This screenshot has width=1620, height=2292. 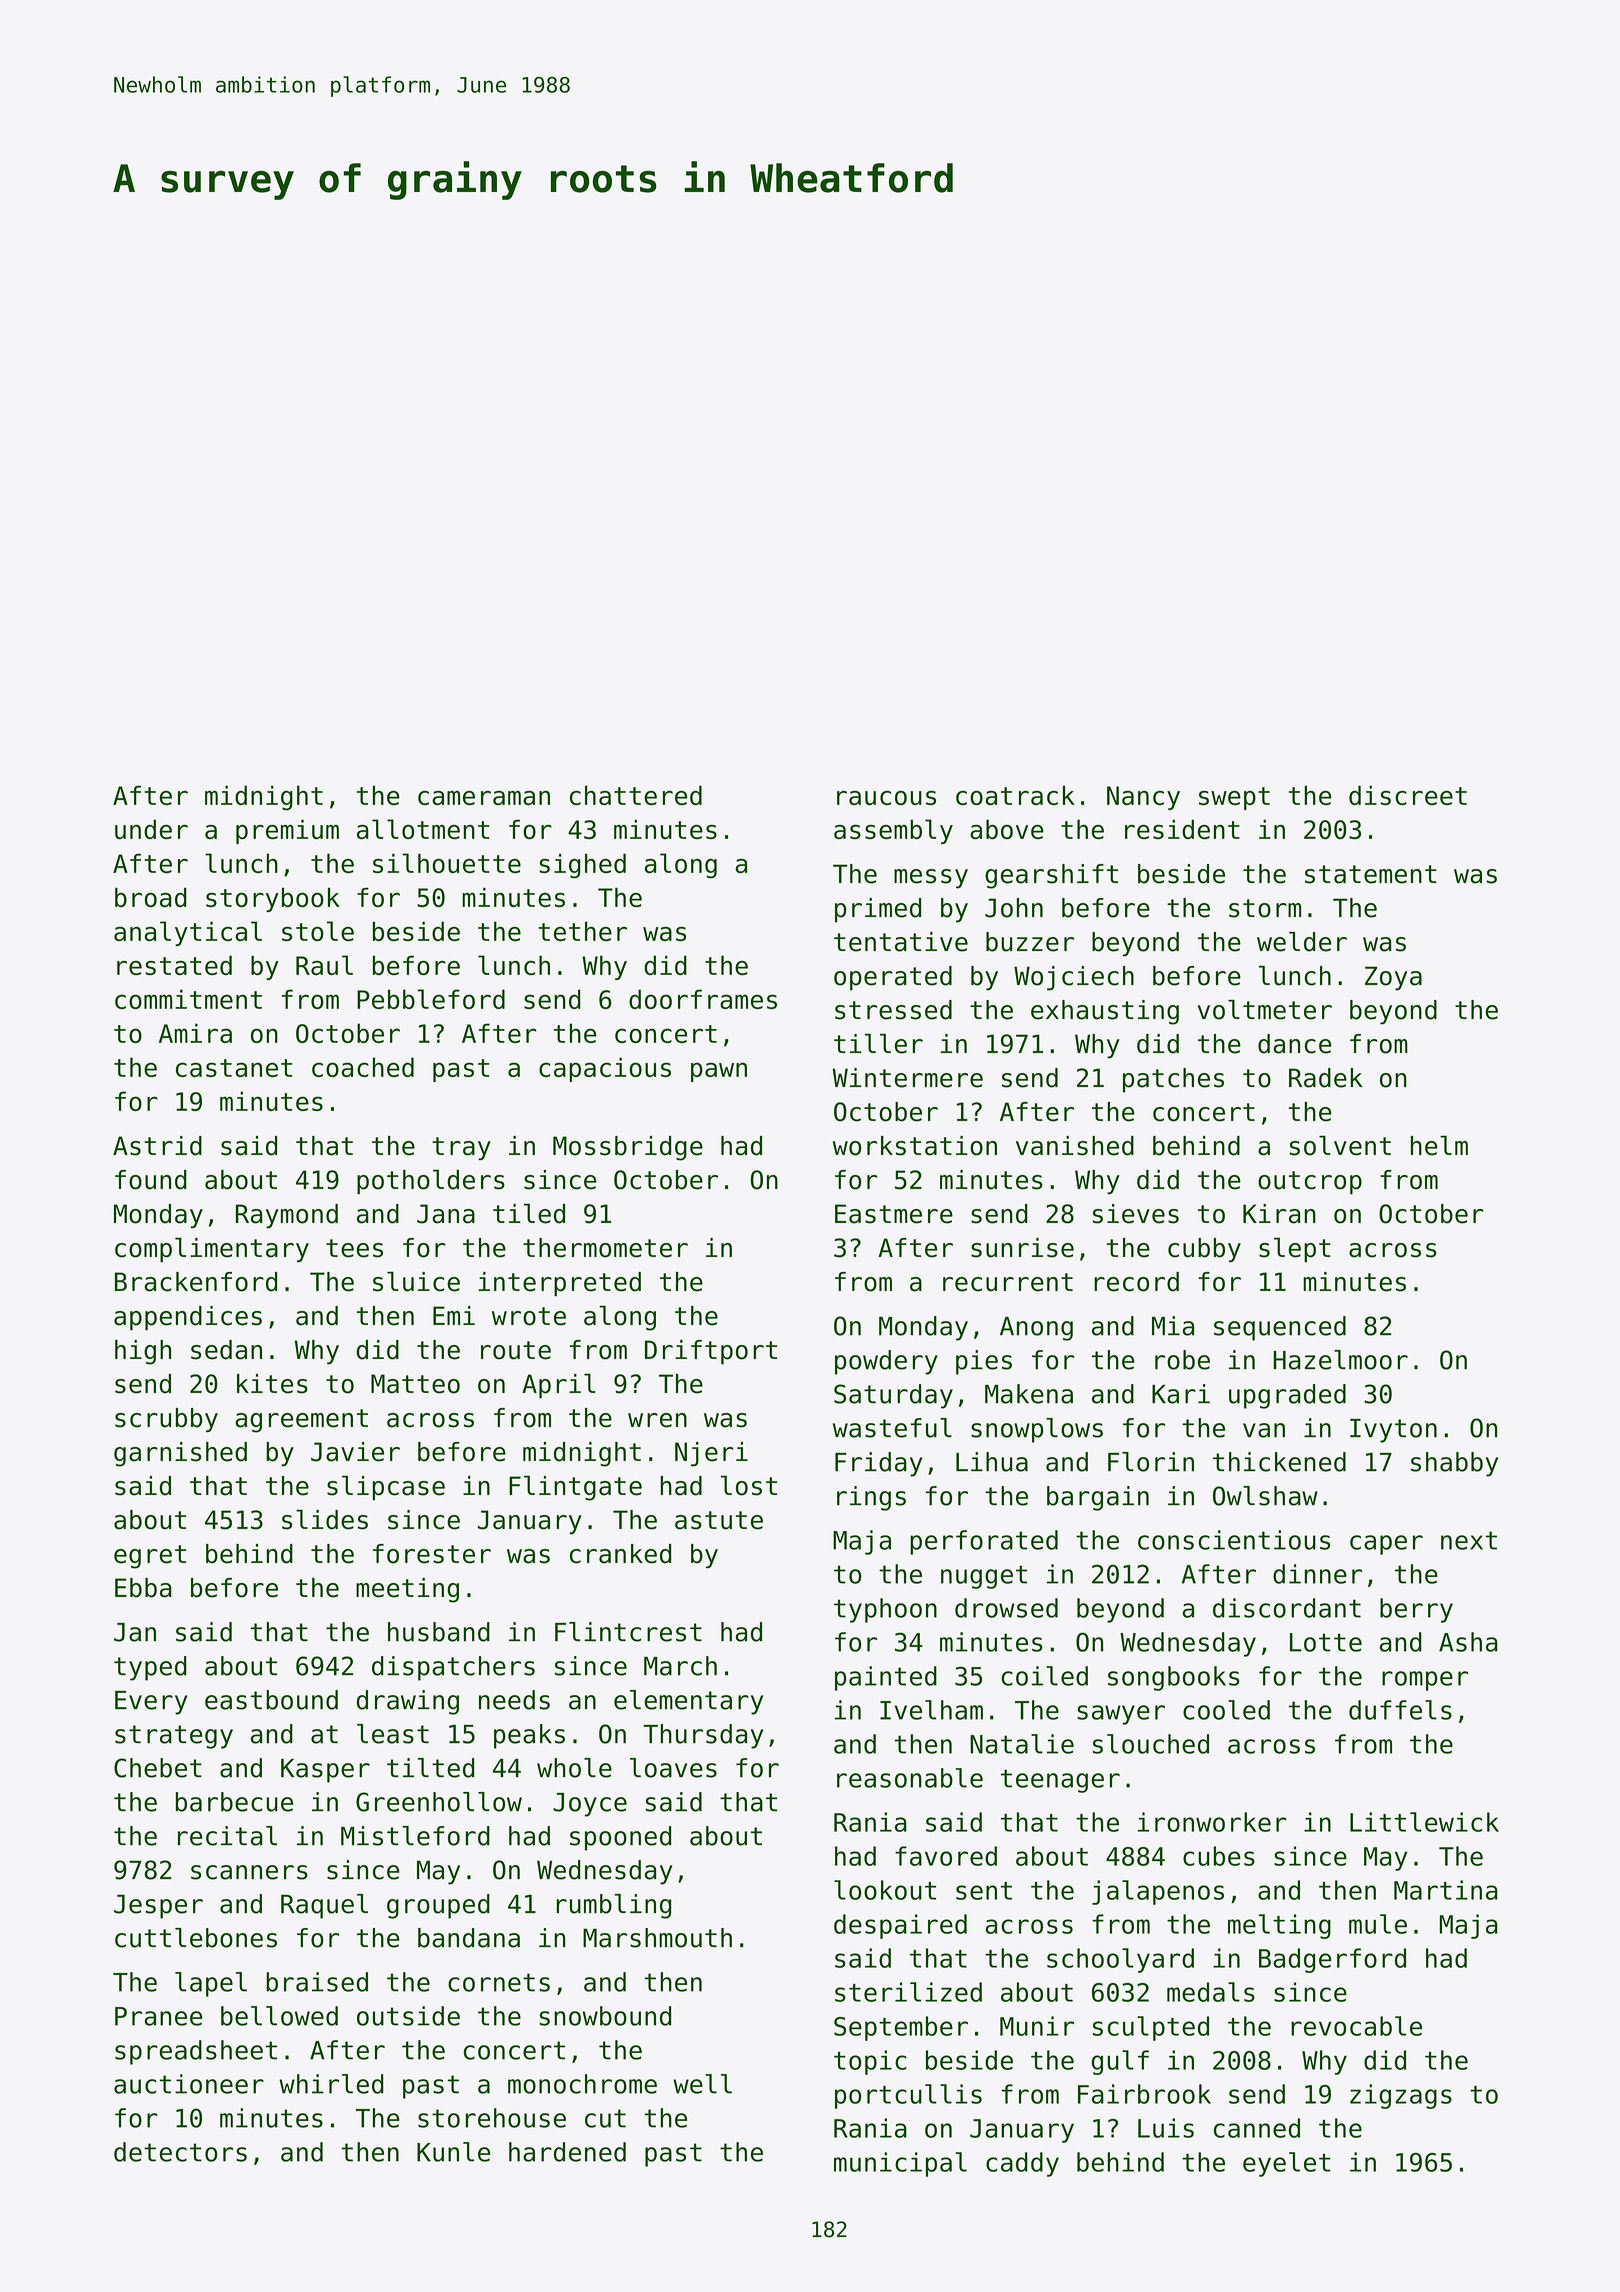 I want to click on silhouette, so click(x=447, y=863).
